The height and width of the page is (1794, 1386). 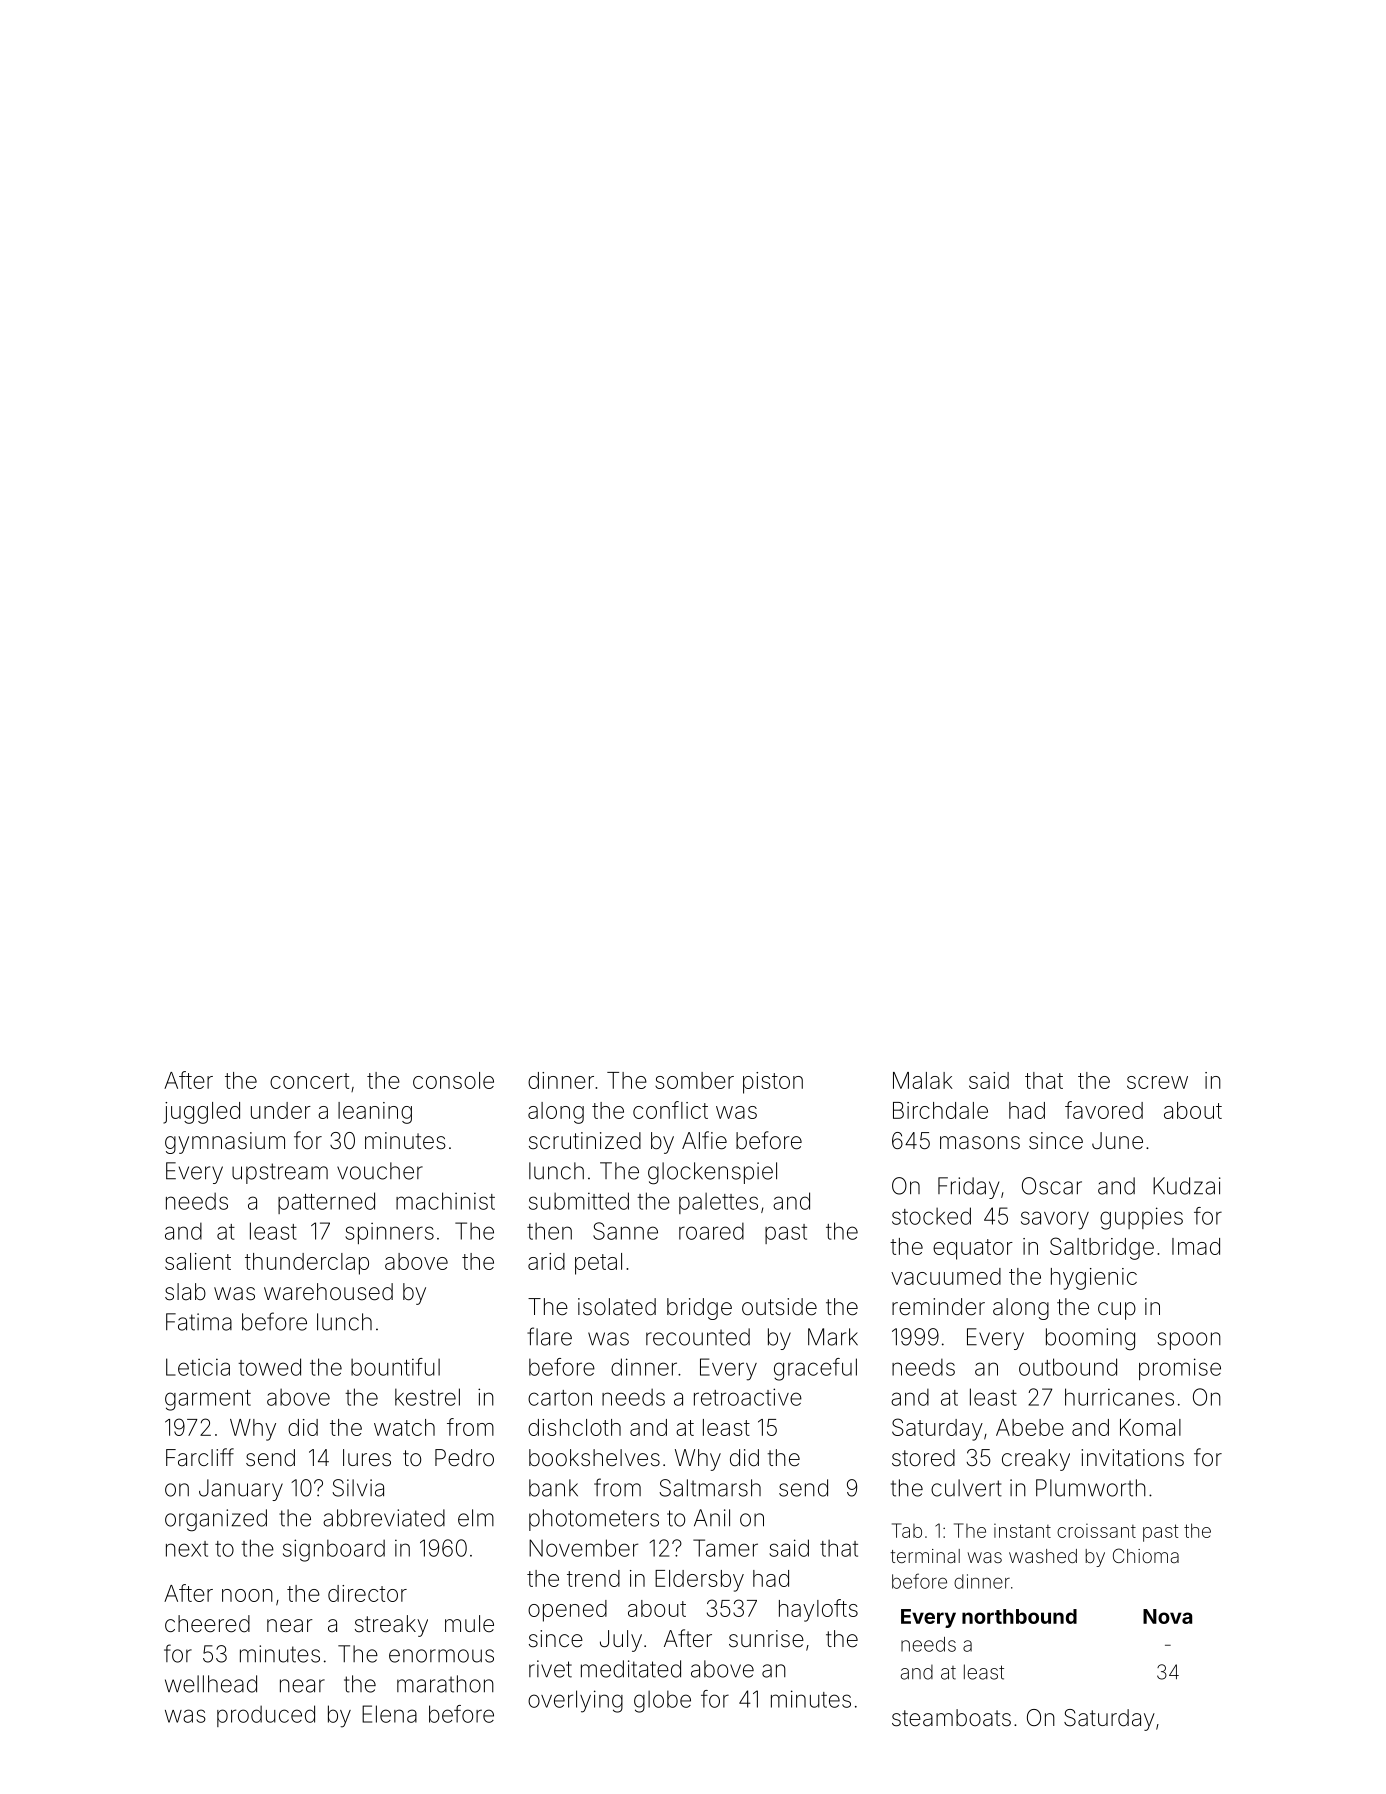 What do you see at coordinates (946, 1276) in the page?
I see `vacuumed` at bounding box center [946, 1276].
